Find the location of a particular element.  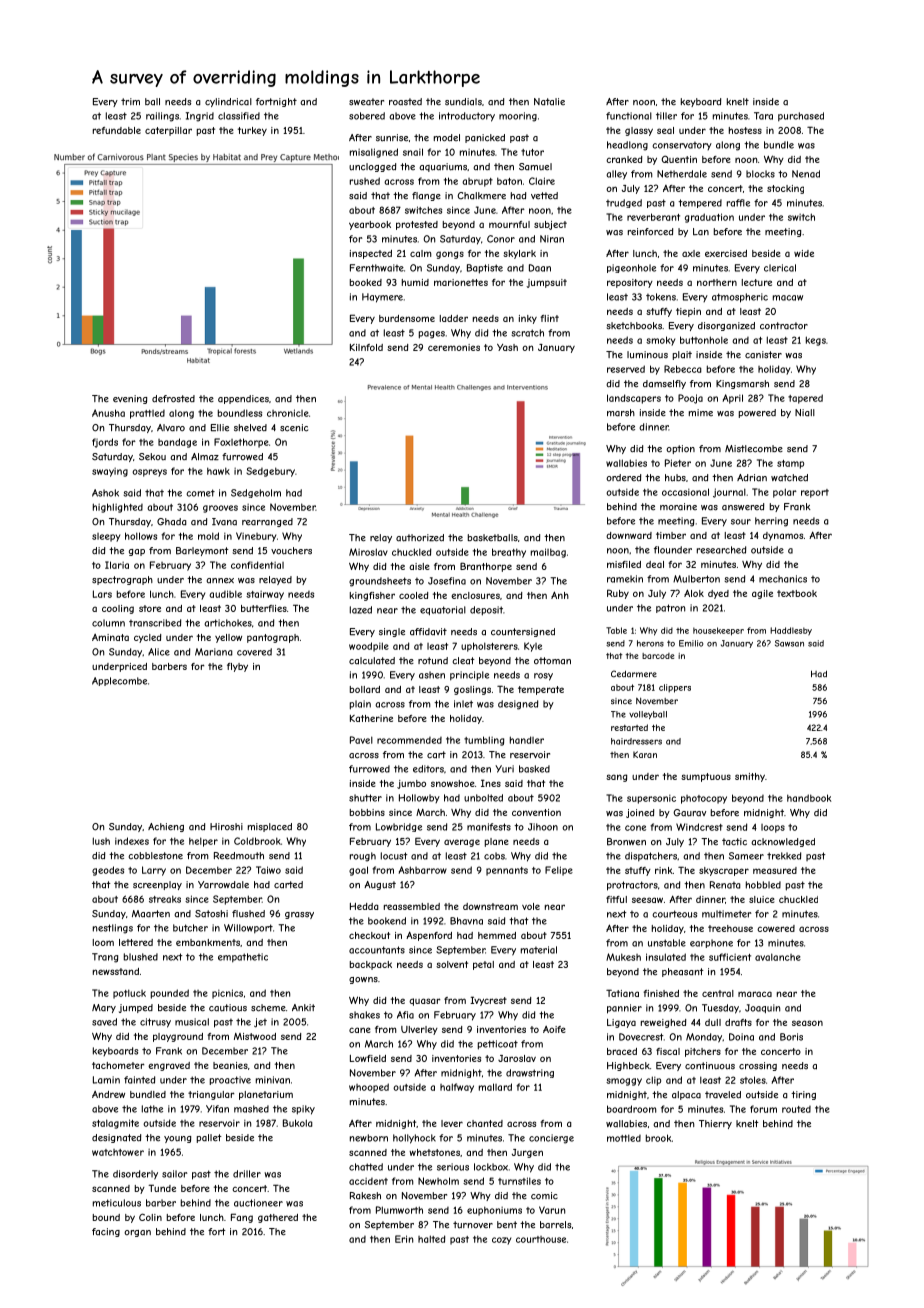

chronicle is located at coordinates (288, 413).
